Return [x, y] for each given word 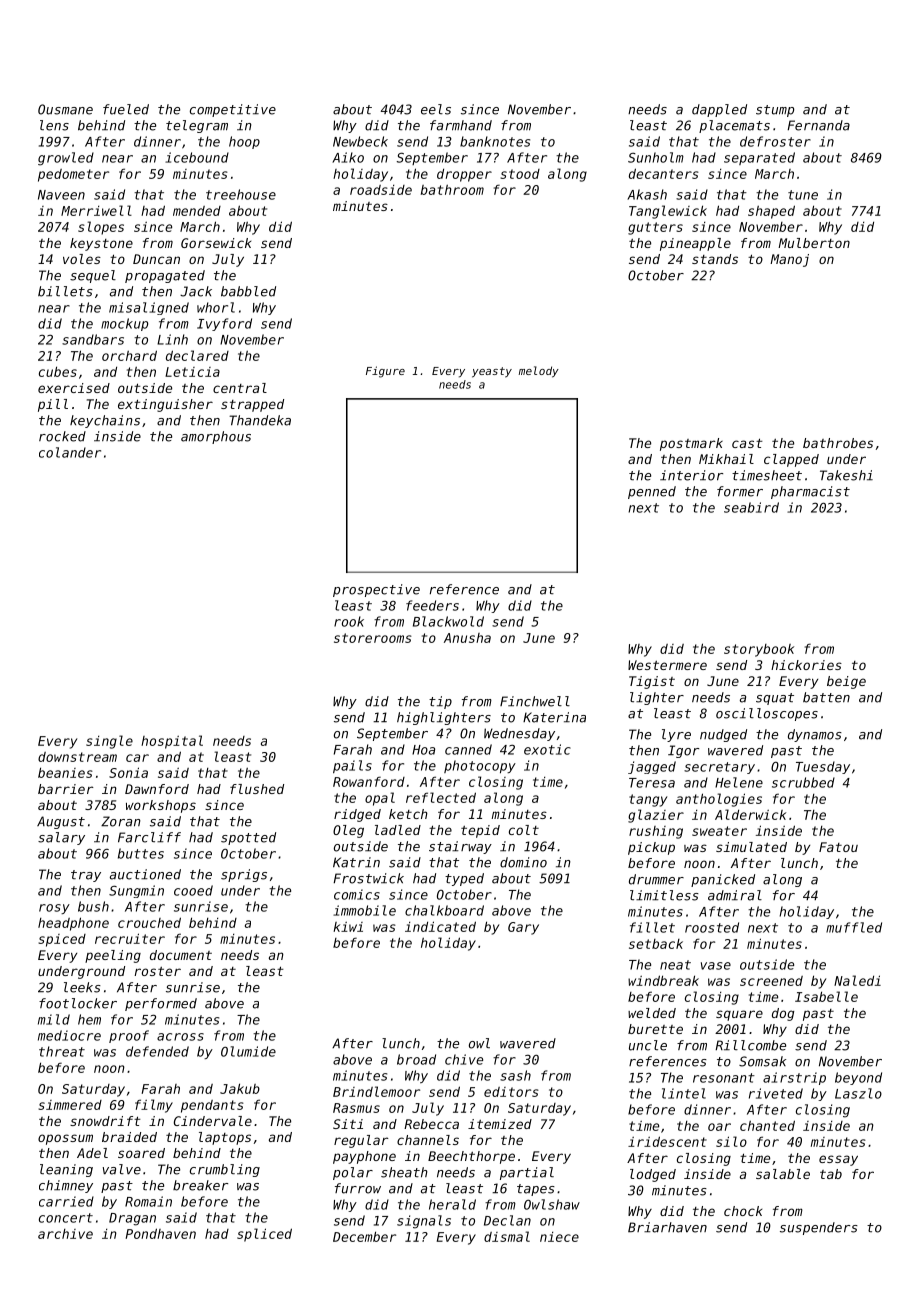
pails [352, 766]
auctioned [145, 874]
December [364, 1236]
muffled [854, 927]
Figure [385, 372]
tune [803, 195]
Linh [172, 339]
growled [66, 159]
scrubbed [803, 782]
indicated [440, 926]
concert [66, 1218]
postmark [691, 444]
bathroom [452, 189]
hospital [172, 742]
